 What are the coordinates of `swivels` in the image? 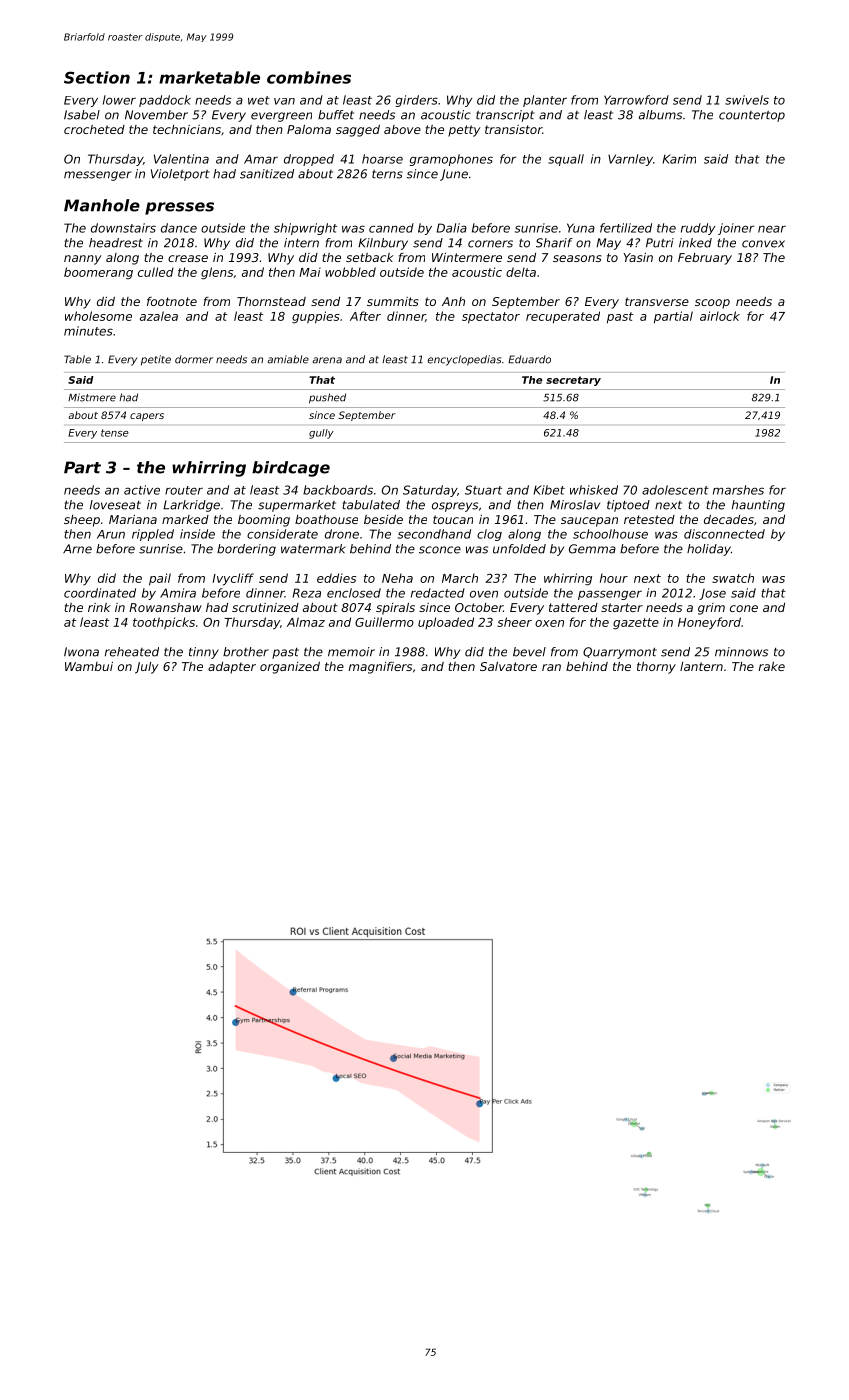 It's located at (747, 100).
